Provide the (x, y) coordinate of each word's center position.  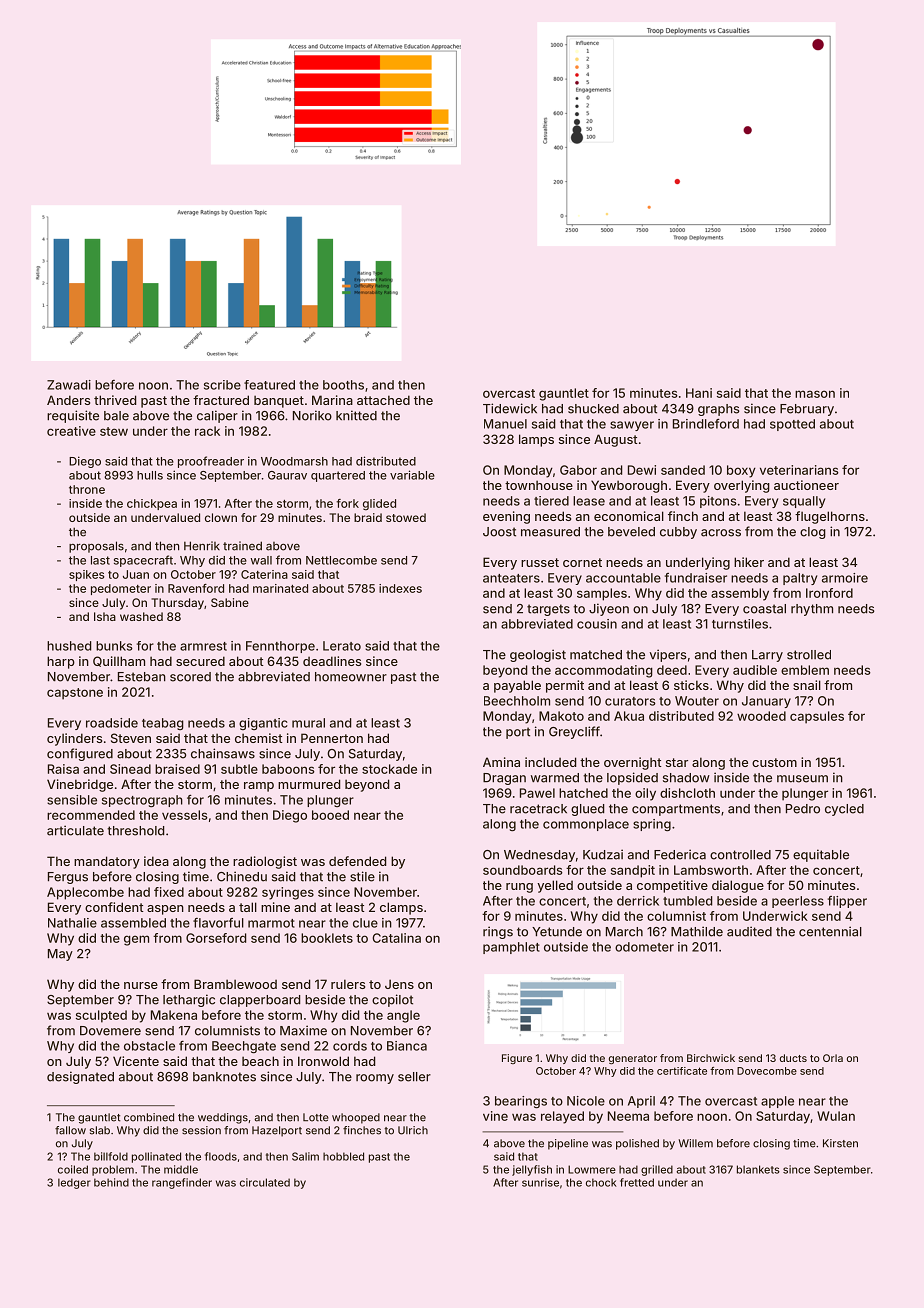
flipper (847, 902)
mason (815, 394)
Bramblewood (235, 984)
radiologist (265, 862)
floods (221, 1156)
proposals (96, 547)
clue (365, 923)
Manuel (505, 424)
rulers (348, 984)
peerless (798, 902)
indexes (400, 588)
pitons (718, 502)
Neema (628, 1116)
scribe (222, 385)
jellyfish (532, 1170)
